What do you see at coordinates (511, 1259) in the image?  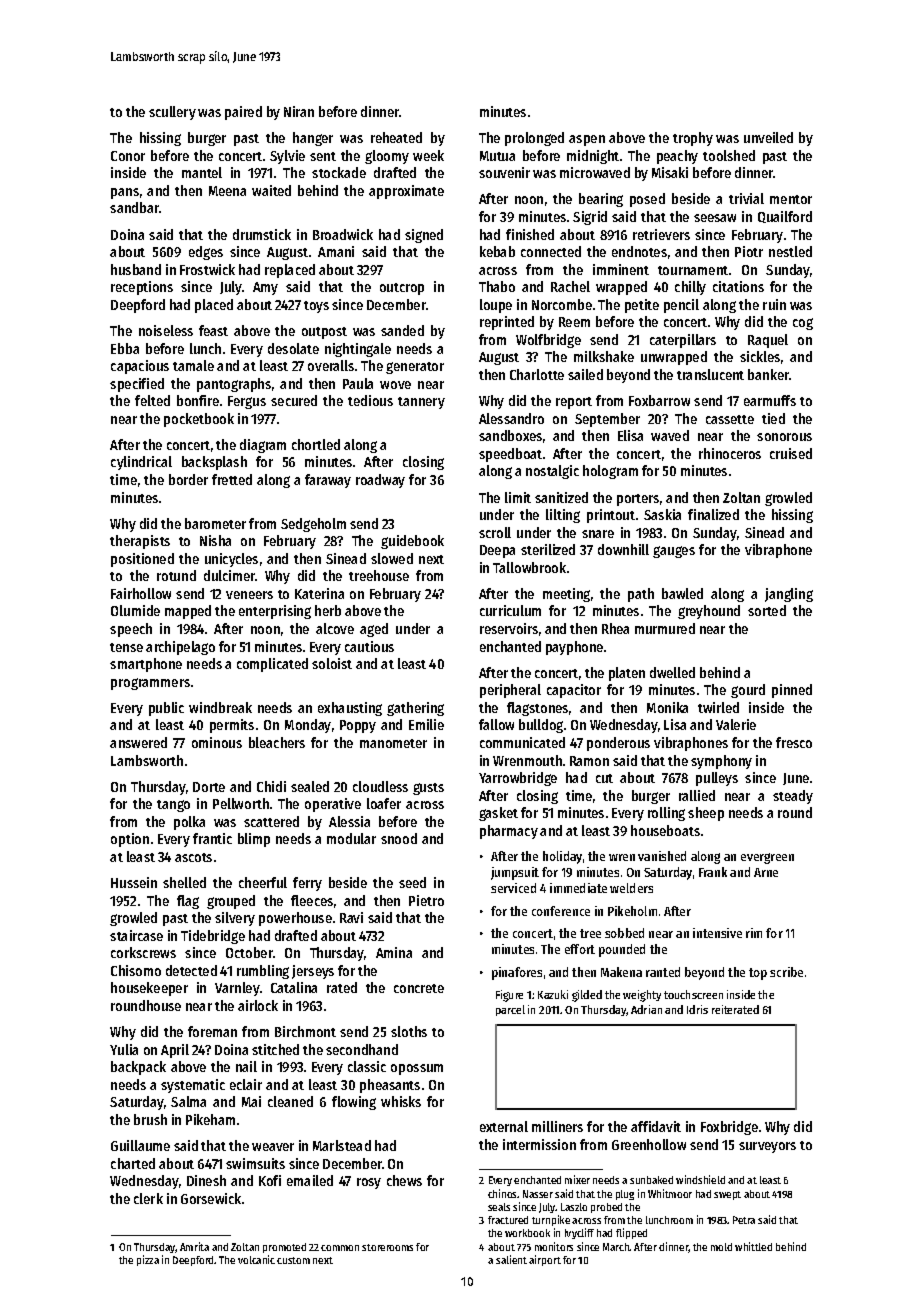 I see `salient` at bounding box center [511, 1259].
